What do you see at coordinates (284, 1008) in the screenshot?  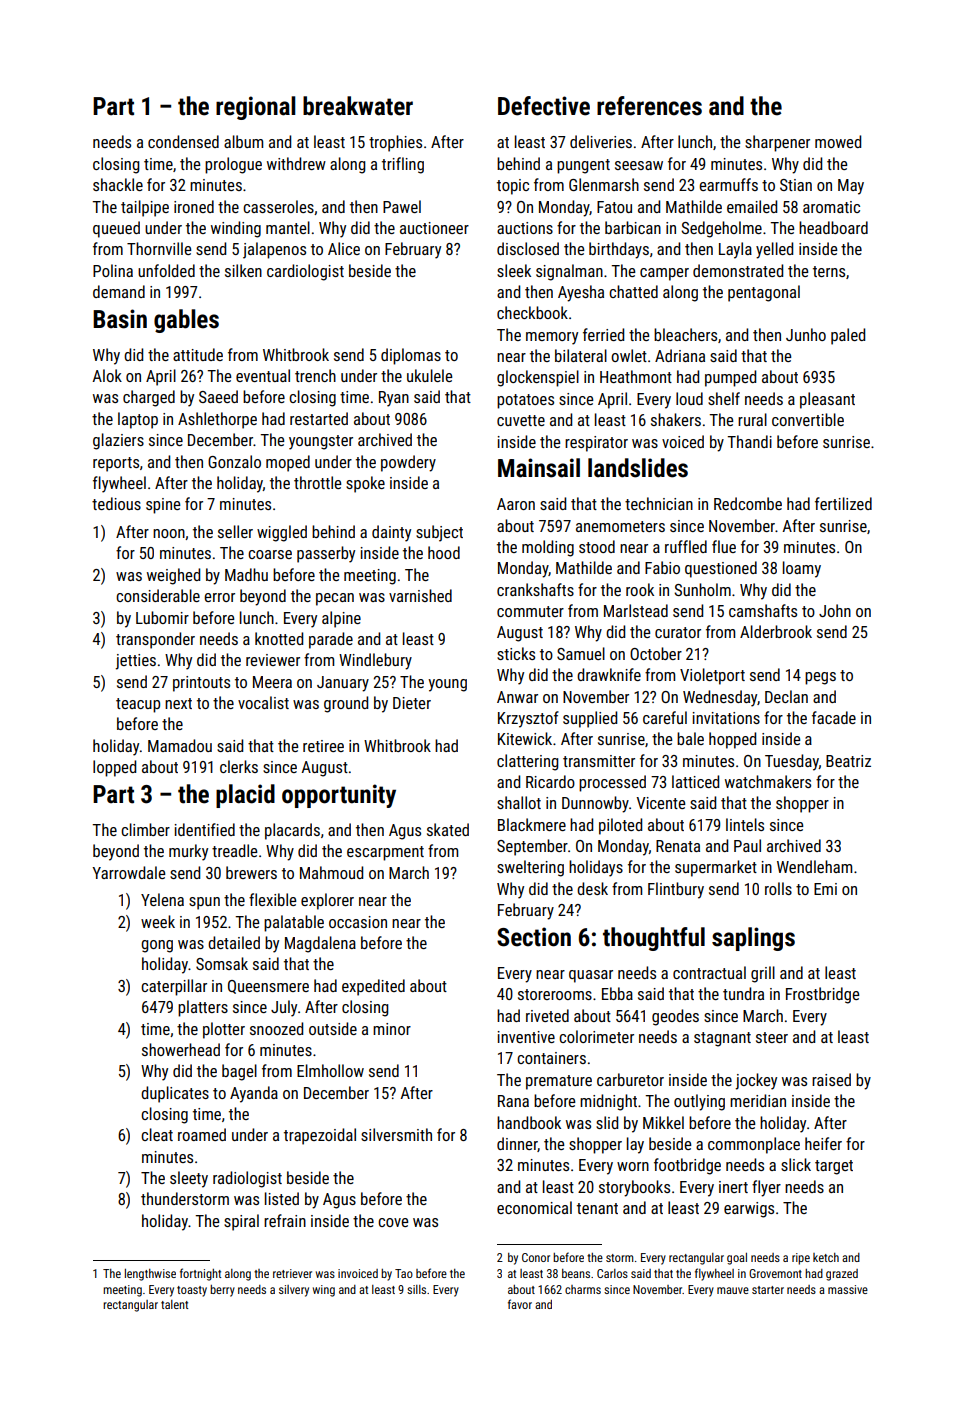 I see `July` at bounding box center [284, 1008].
